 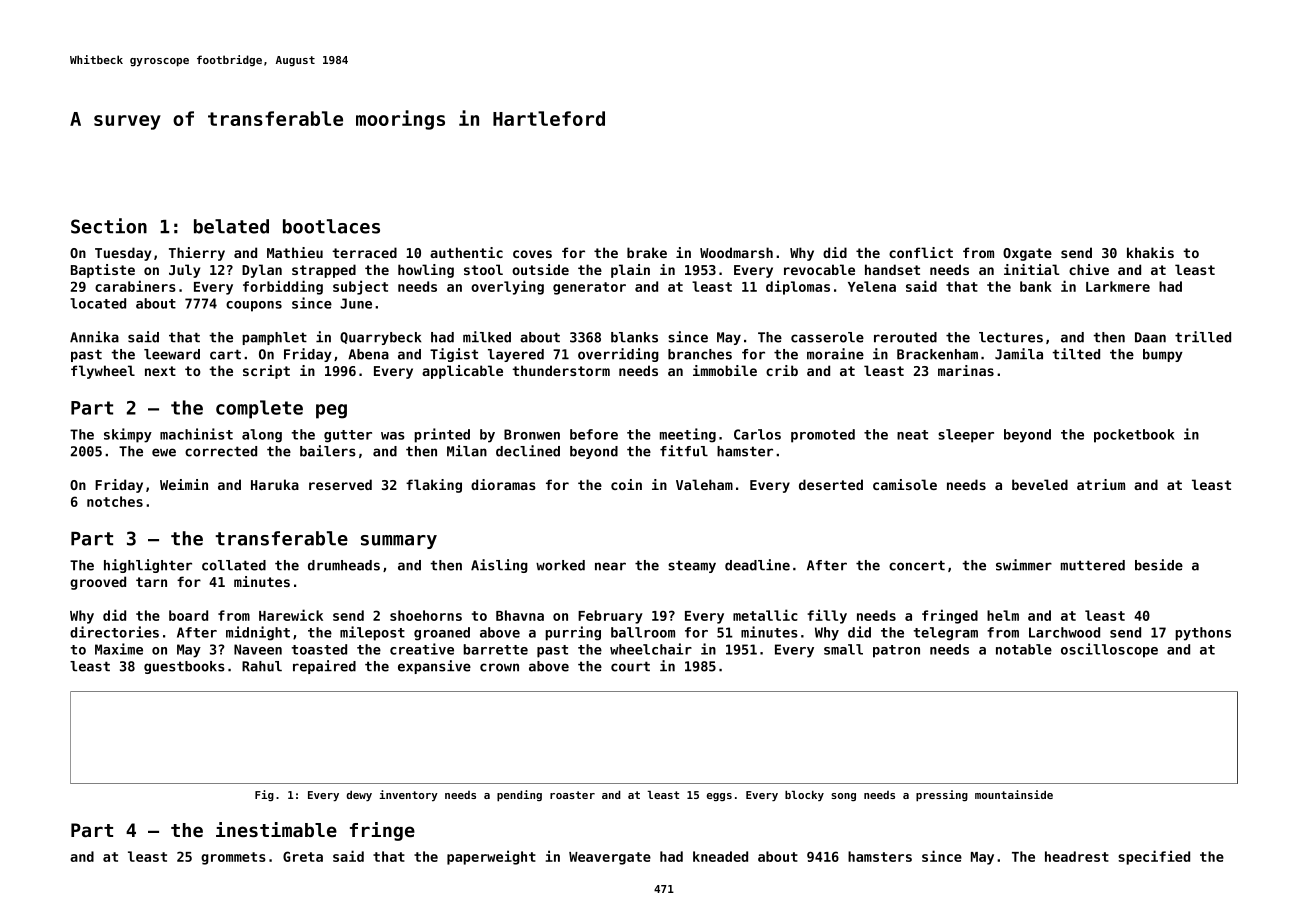 I want to click on oscilloscope, so click(x=1109, y=650).
